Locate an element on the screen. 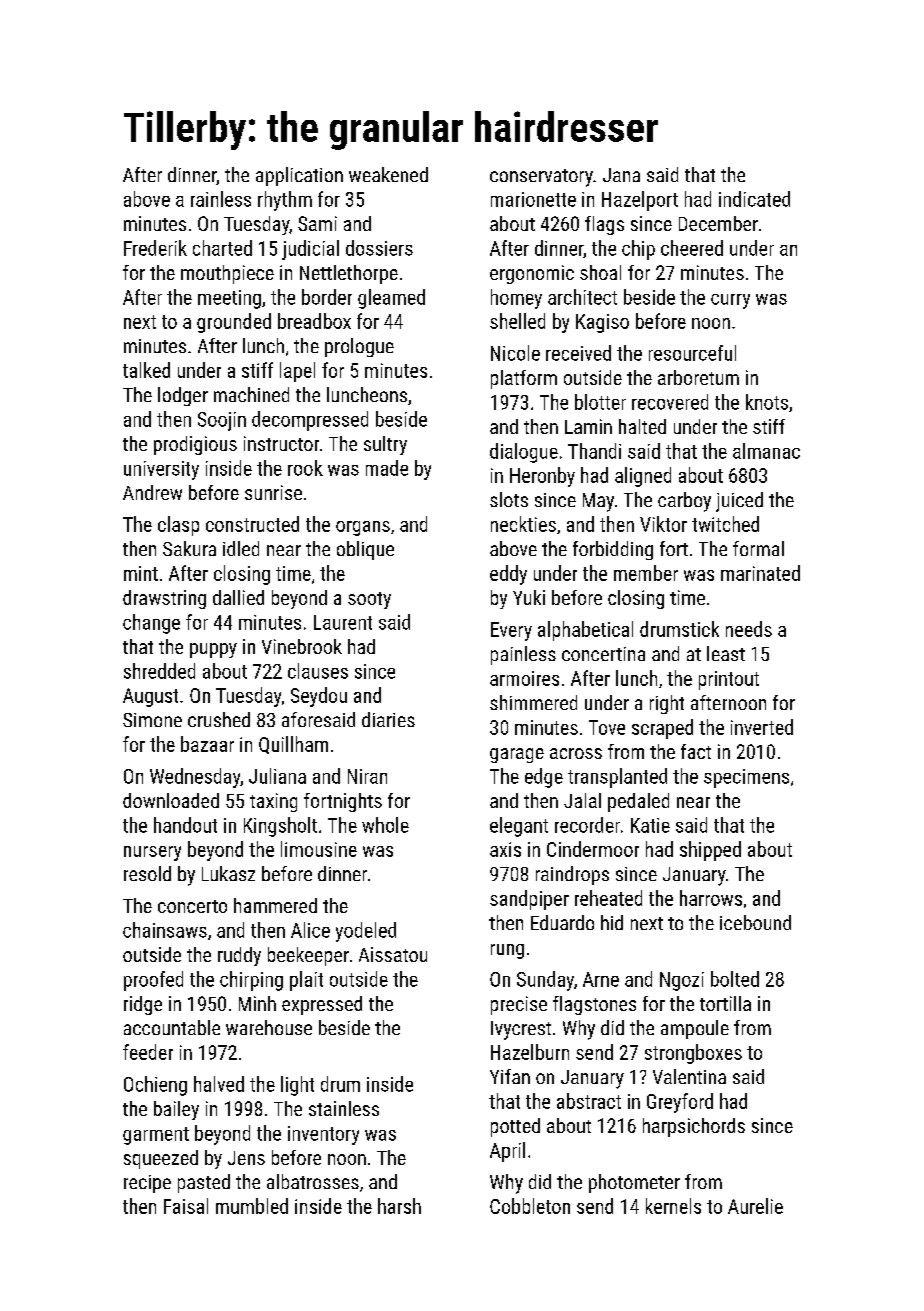 The height and width of the screenshot is (1311, 924). clasp is located at coordinates (178, 526).
